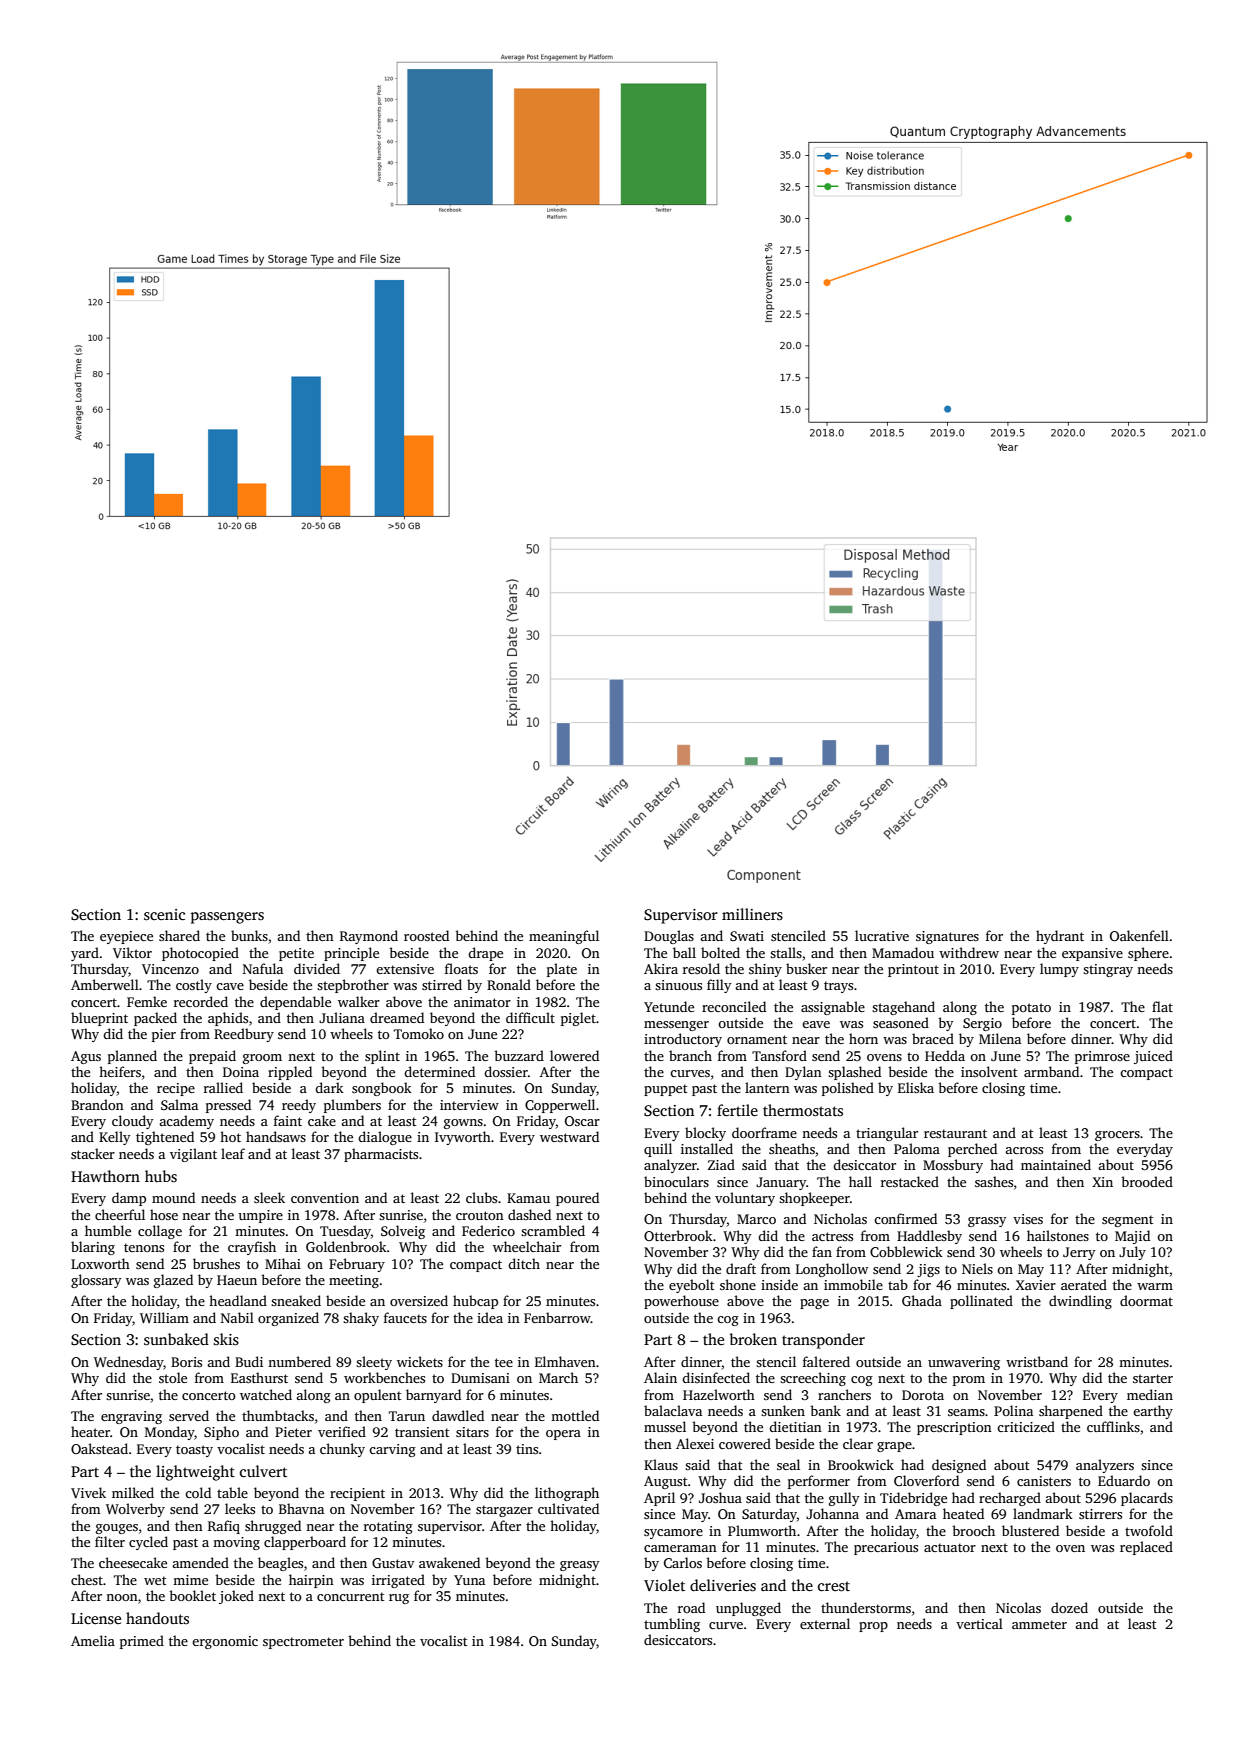  Describe the element at coordinates (1039, 1624) in the document. I see `ammeter` at that location.
